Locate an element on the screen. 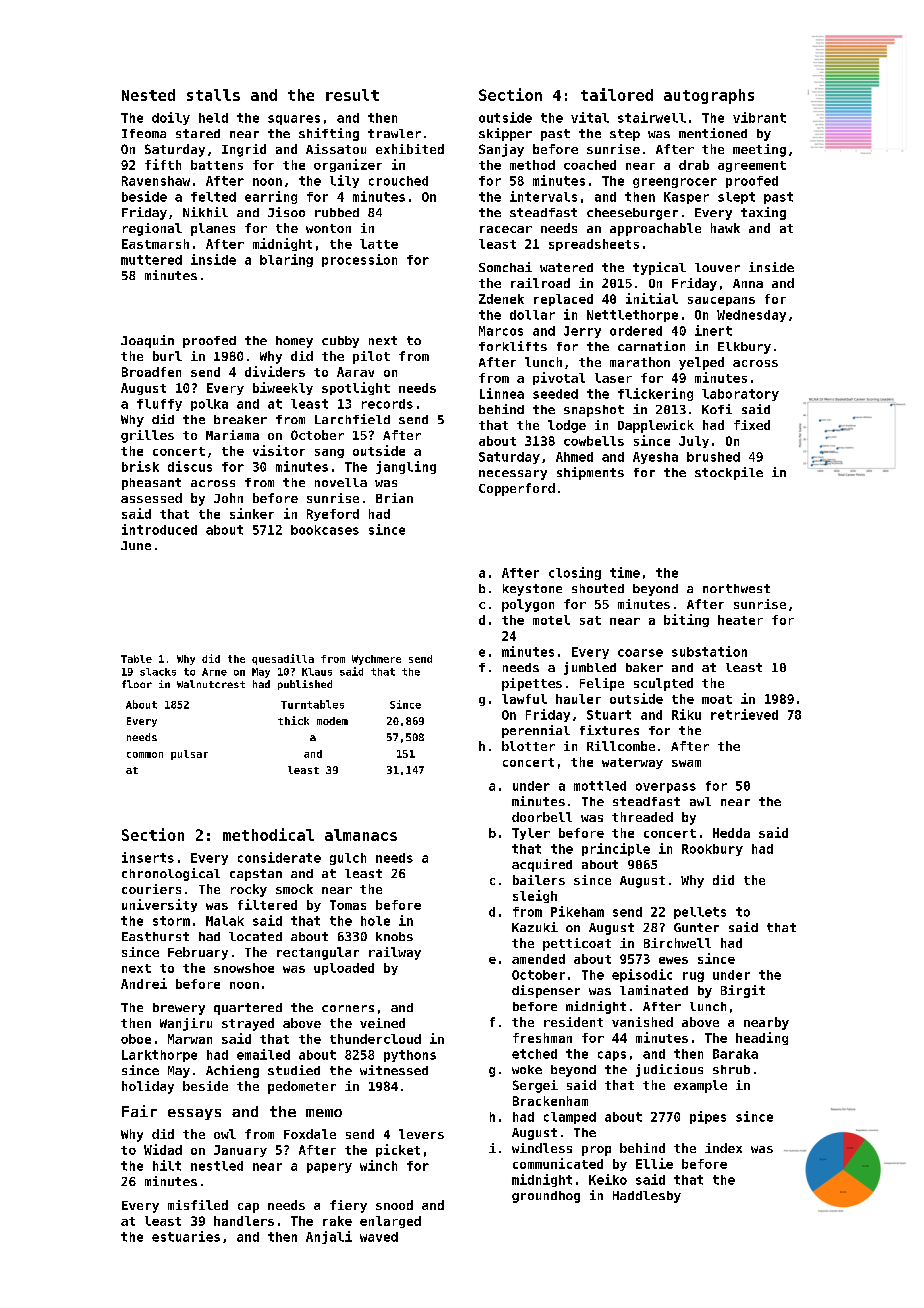 The height and width of the screenshot is (1308, 924). Hedda is located at coordinates (731, 833).
